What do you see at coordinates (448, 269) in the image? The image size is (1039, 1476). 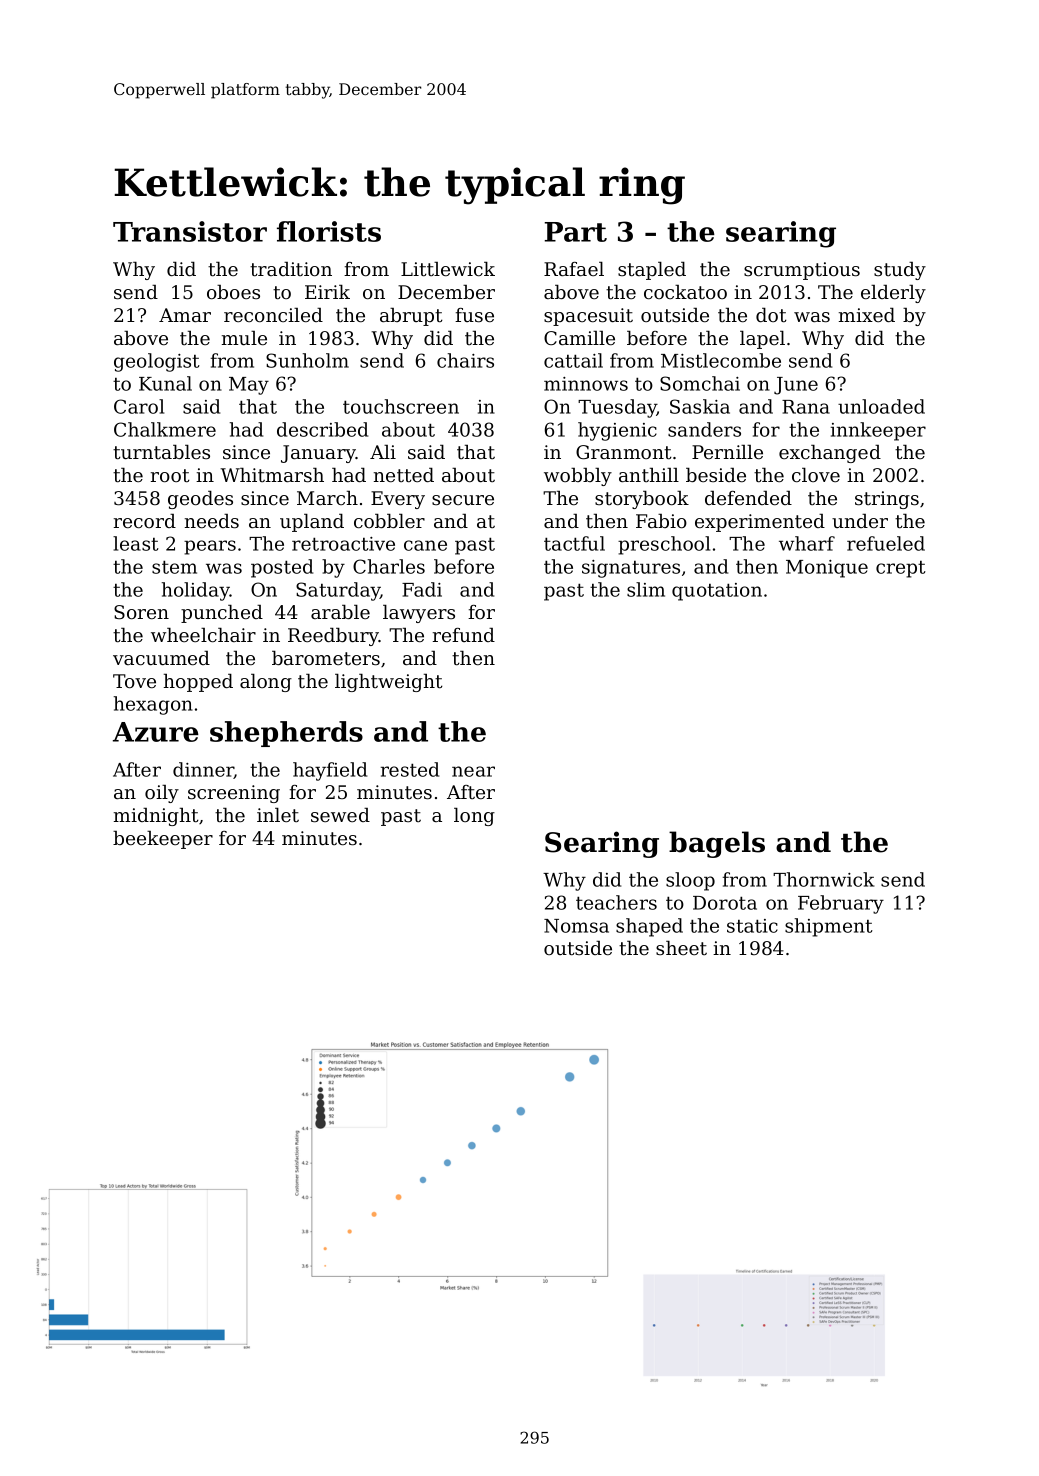 I see `Littlewick` at bounding box center [448, 269].
